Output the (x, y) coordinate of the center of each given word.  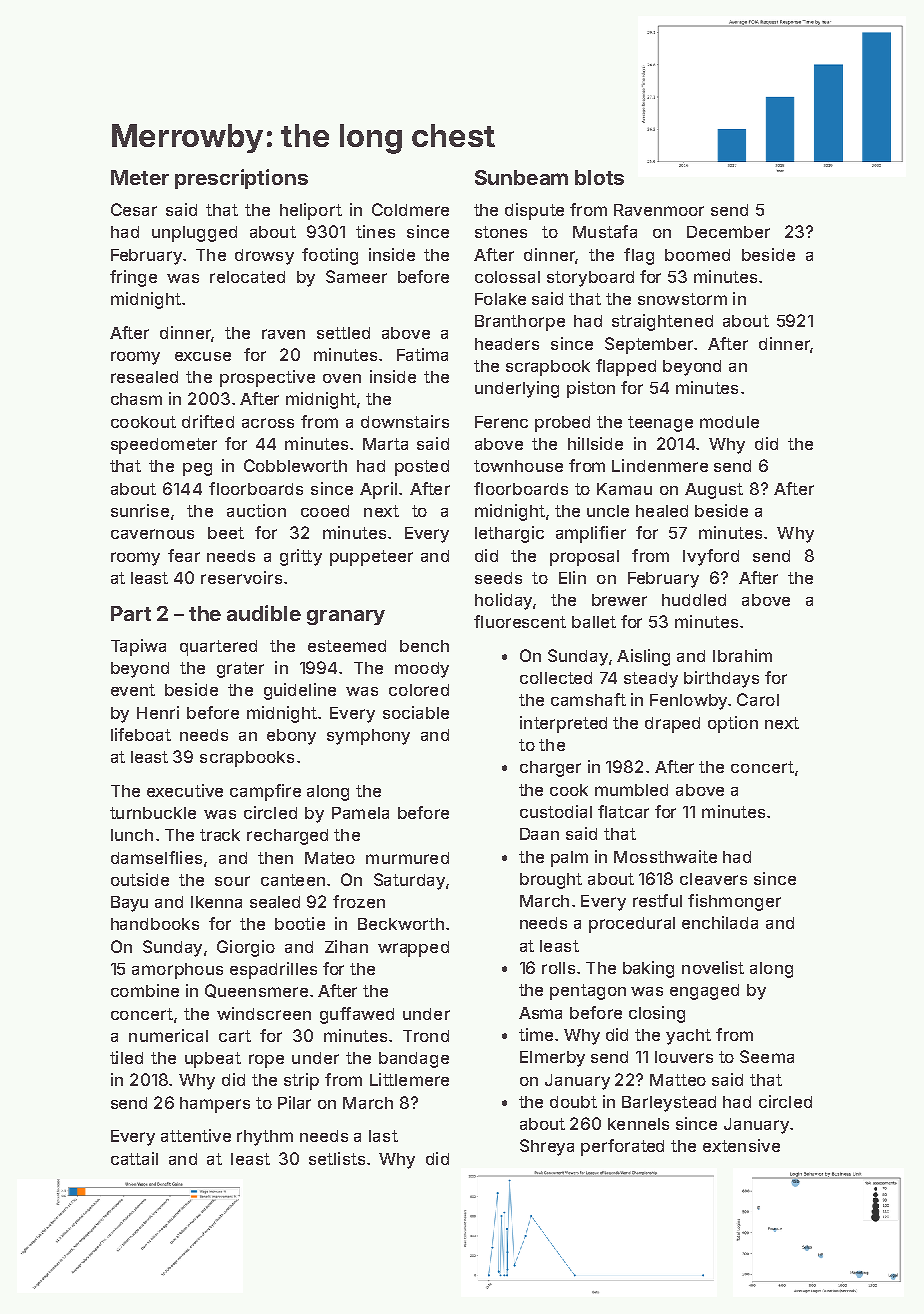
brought (551, 881)
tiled (126, 1057)
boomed (697, 255)
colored (419, 690)
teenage (660, 424)
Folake (500, 299)
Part (131, 613)
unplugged (194, 234)
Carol (758, 699)
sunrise (140, 510)
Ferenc (501, 422)
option (733, 724)
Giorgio (246, 948)
